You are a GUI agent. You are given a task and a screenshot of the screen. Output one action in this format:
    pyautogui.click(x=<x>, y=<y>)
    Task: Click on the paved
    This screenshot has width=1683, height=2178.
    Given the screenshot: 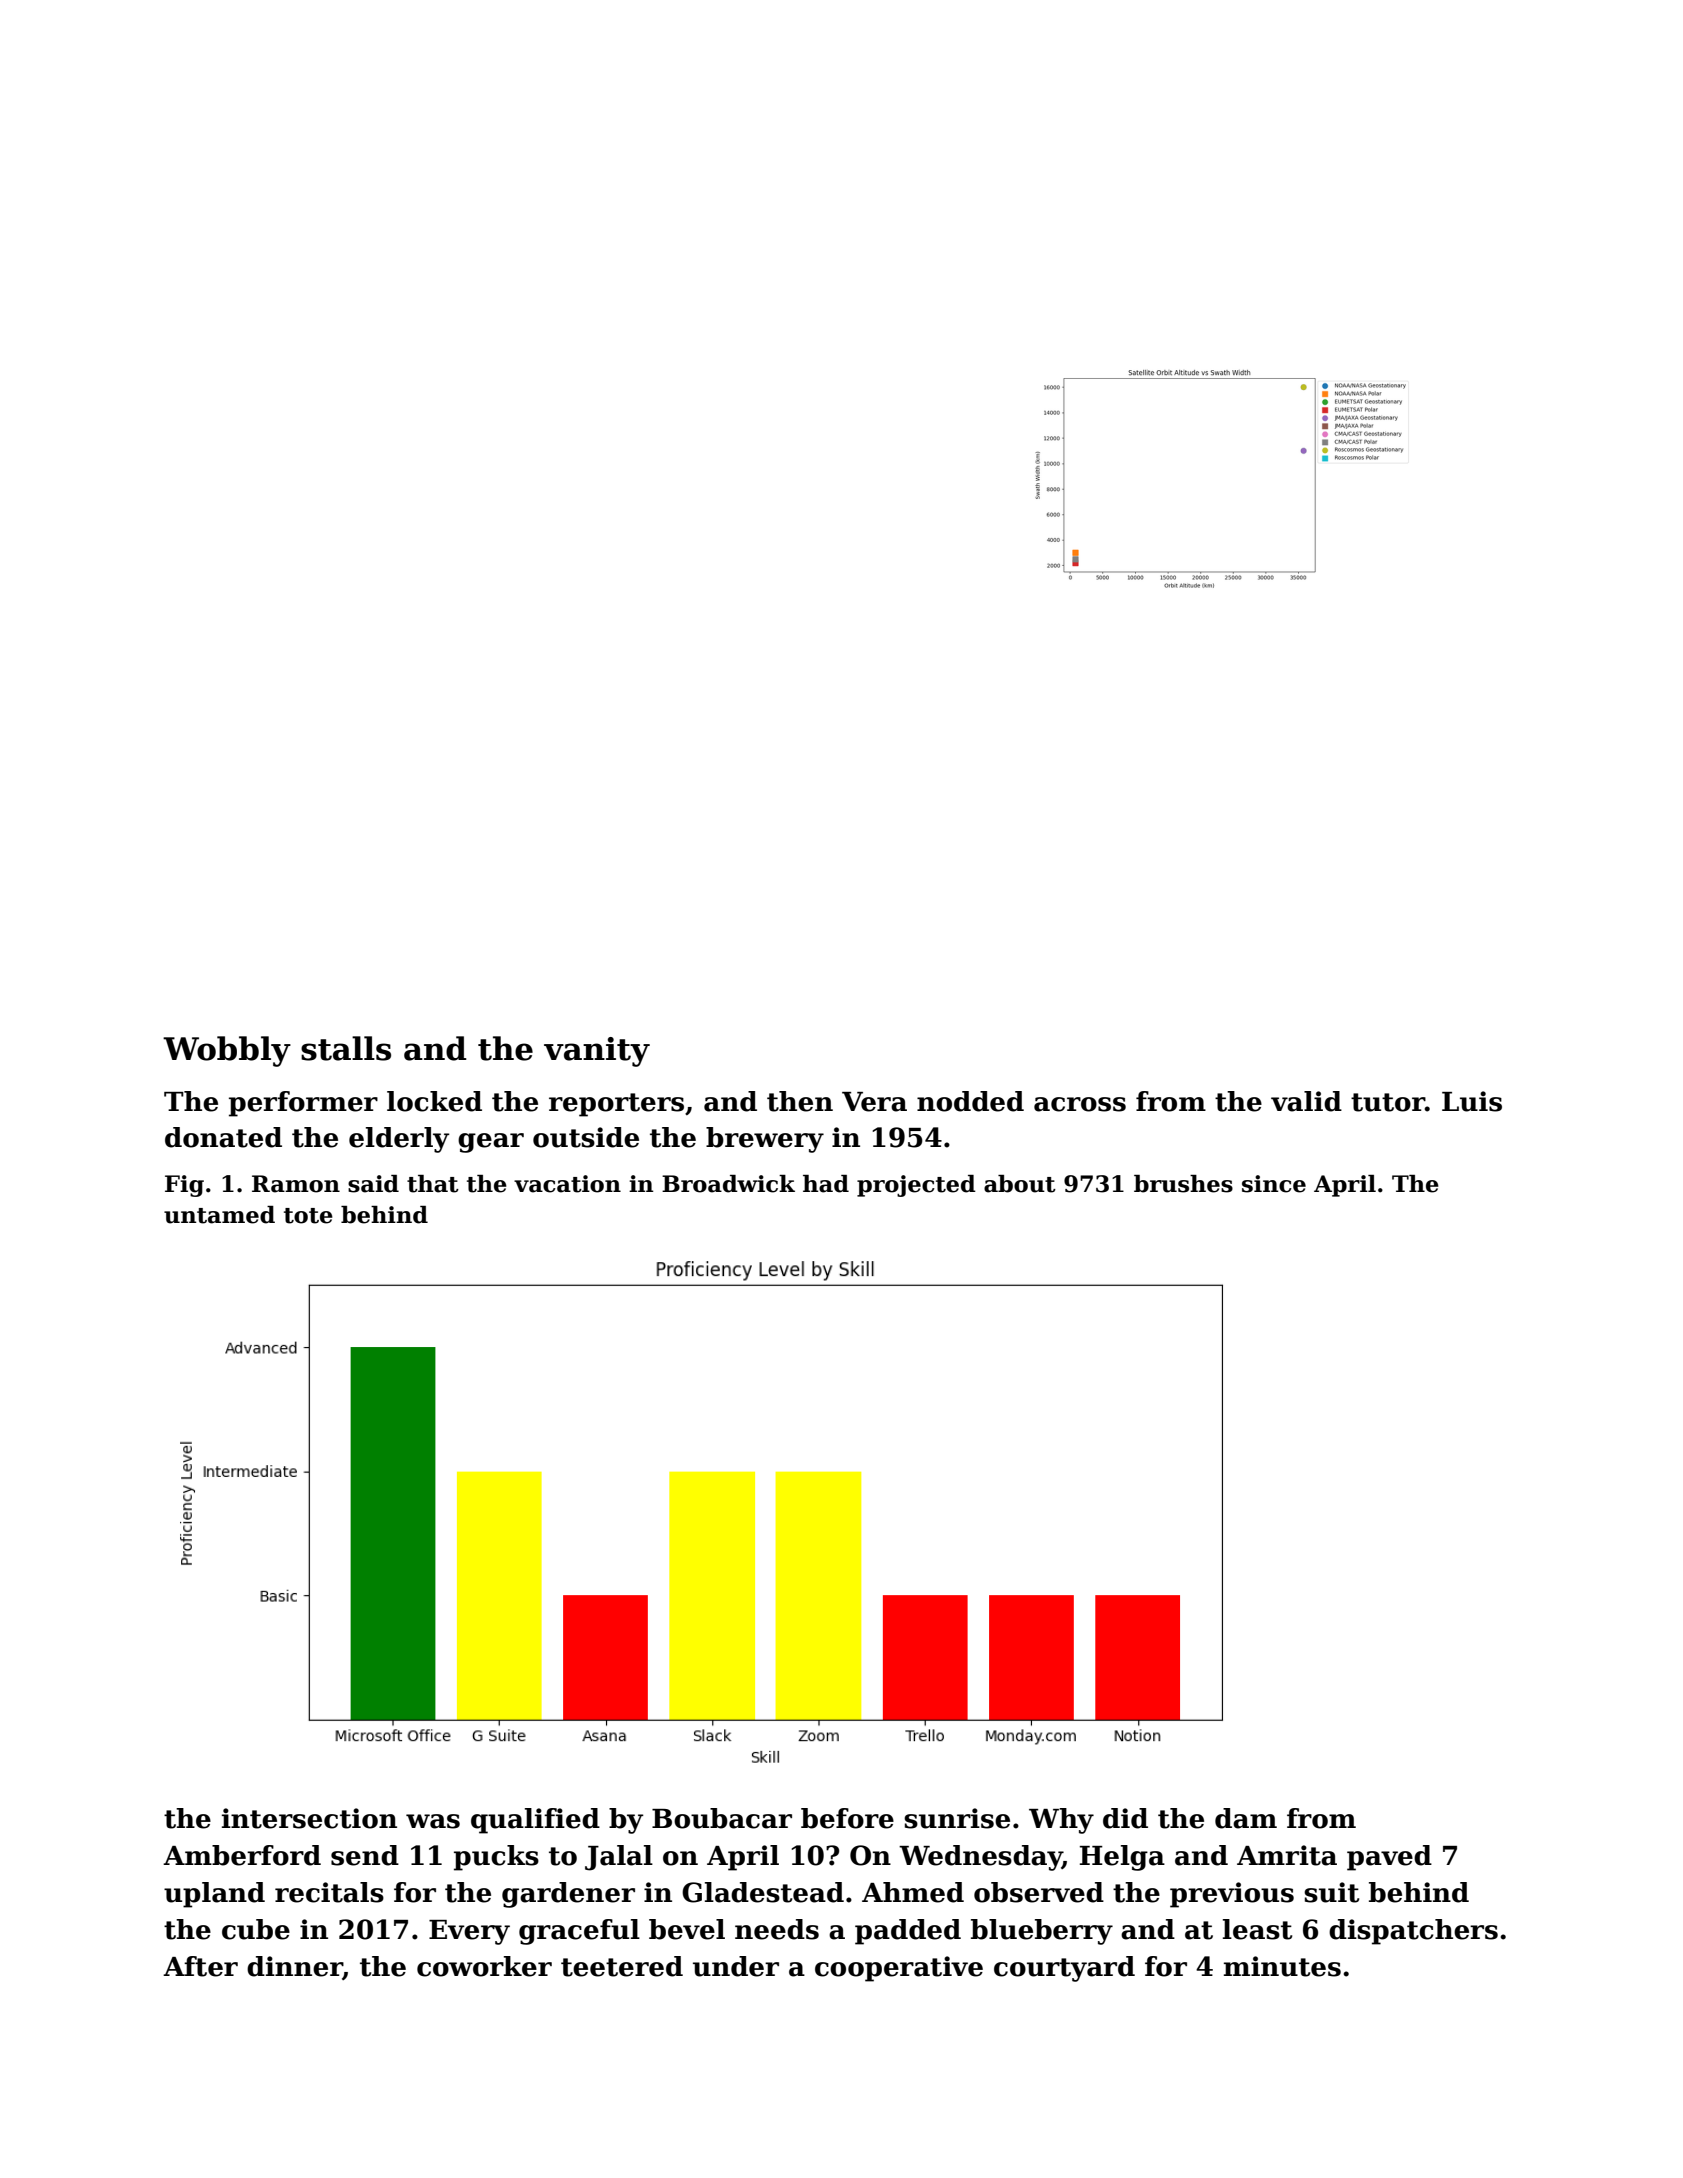 What is the action you would take?
    pyautogui.click(x=1389, y=1858)
